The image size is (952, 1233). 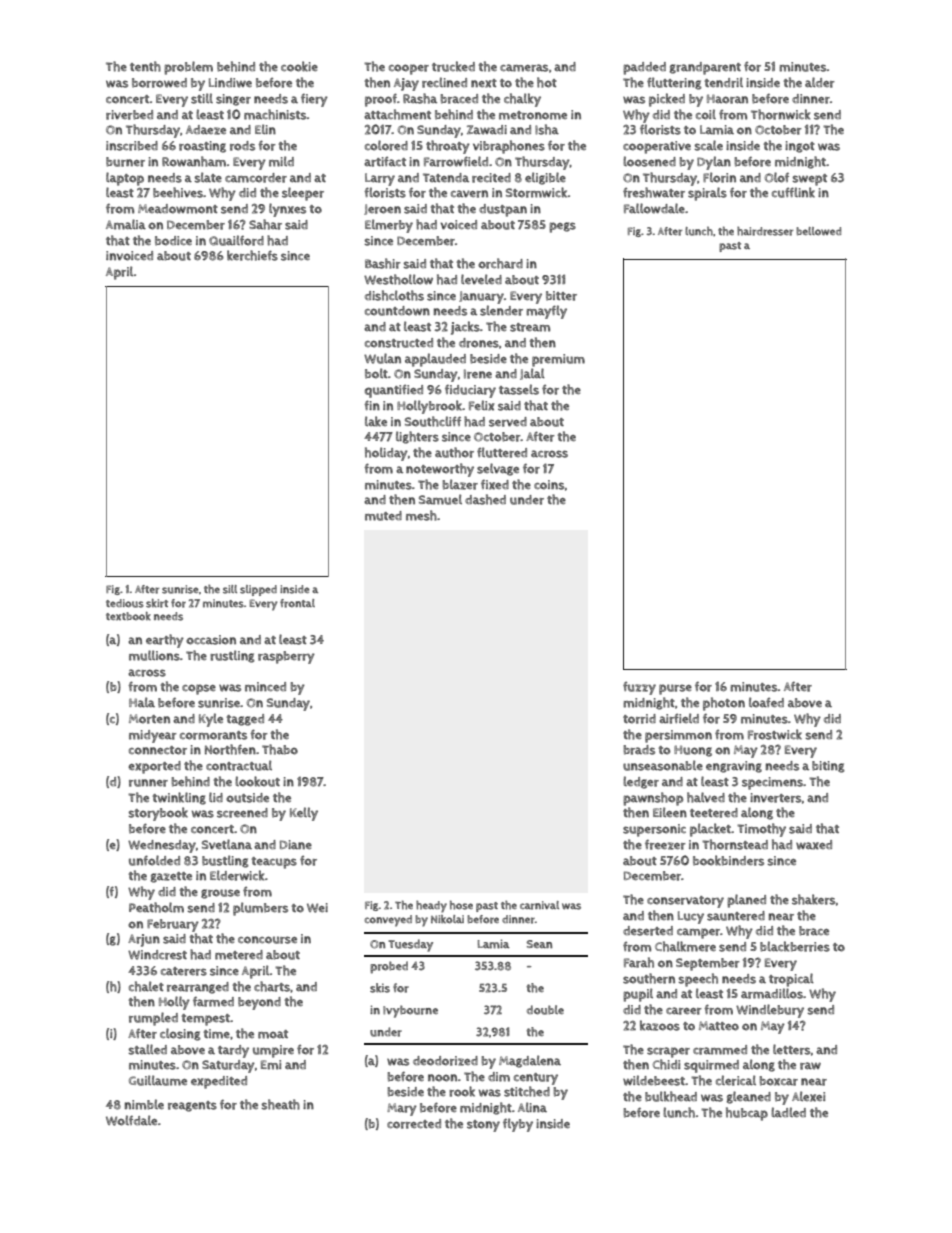 What do you see at coordinates (765, 231) in the screenshot?
I see `hairdresser` at bounding box center [765, 231].
